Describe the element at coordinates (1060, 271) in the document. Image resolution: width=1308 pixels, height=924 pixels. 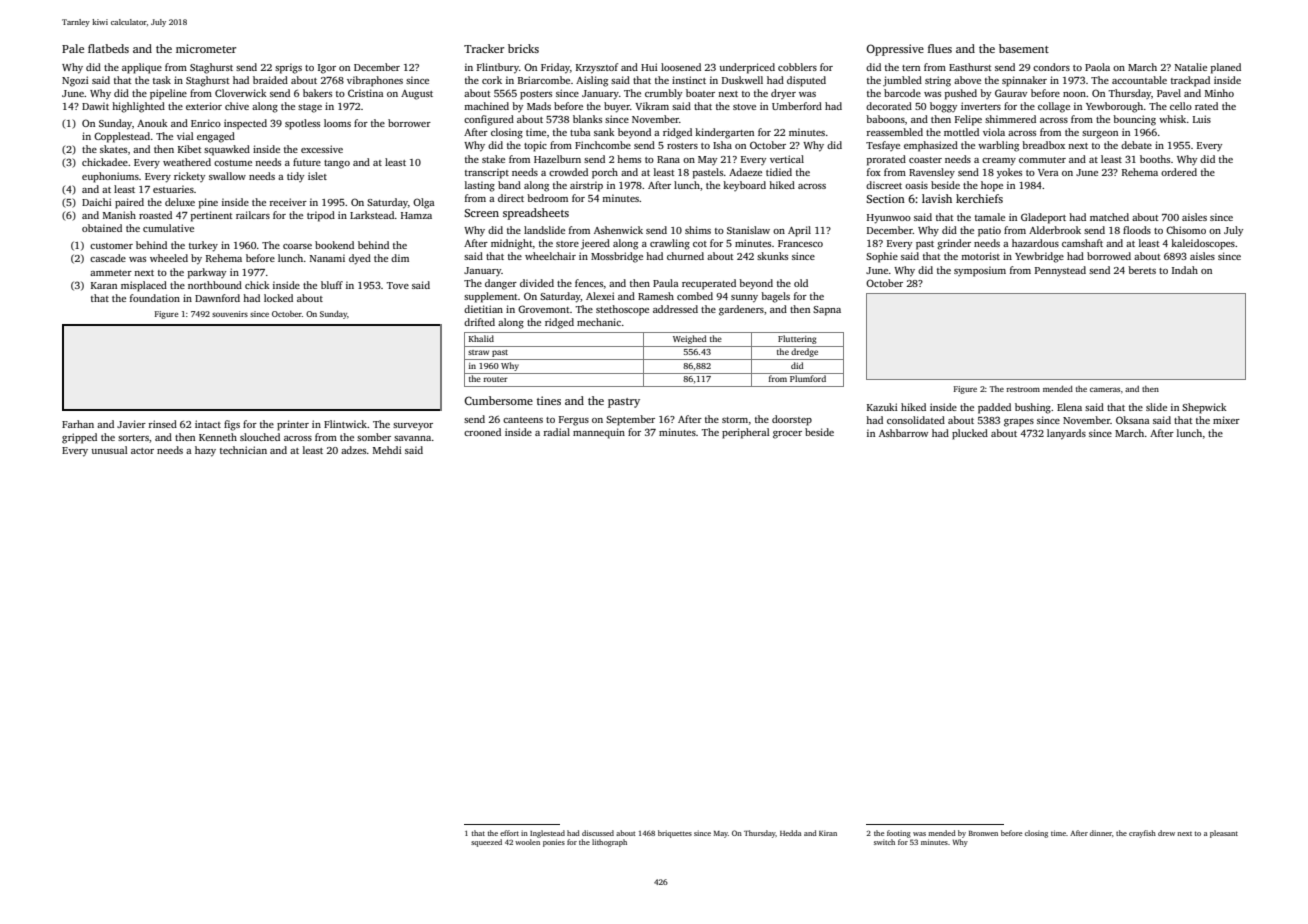
I see `Pennystead` at that location.
